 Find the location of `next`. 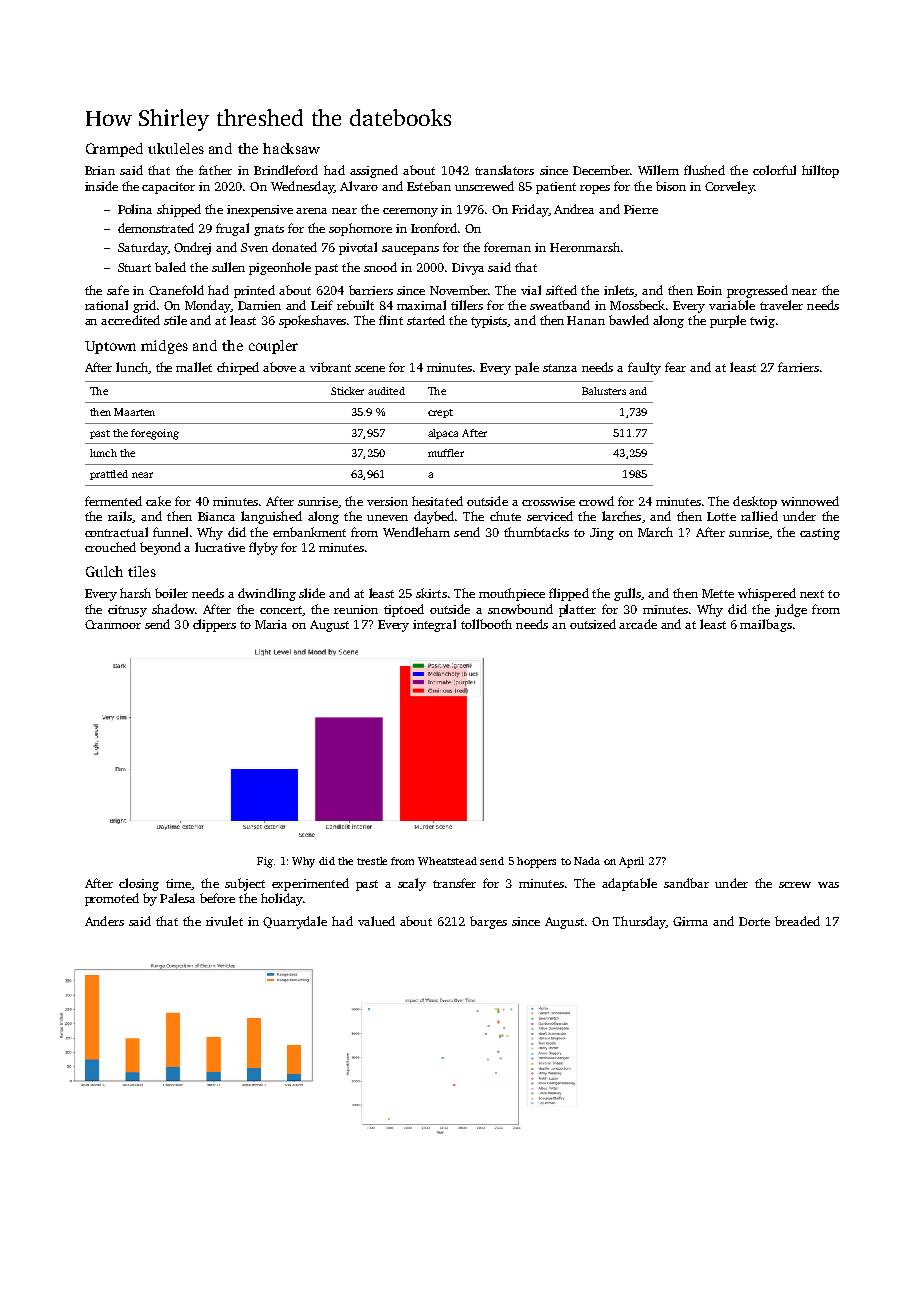

next is located at coordinates (812, 594).
